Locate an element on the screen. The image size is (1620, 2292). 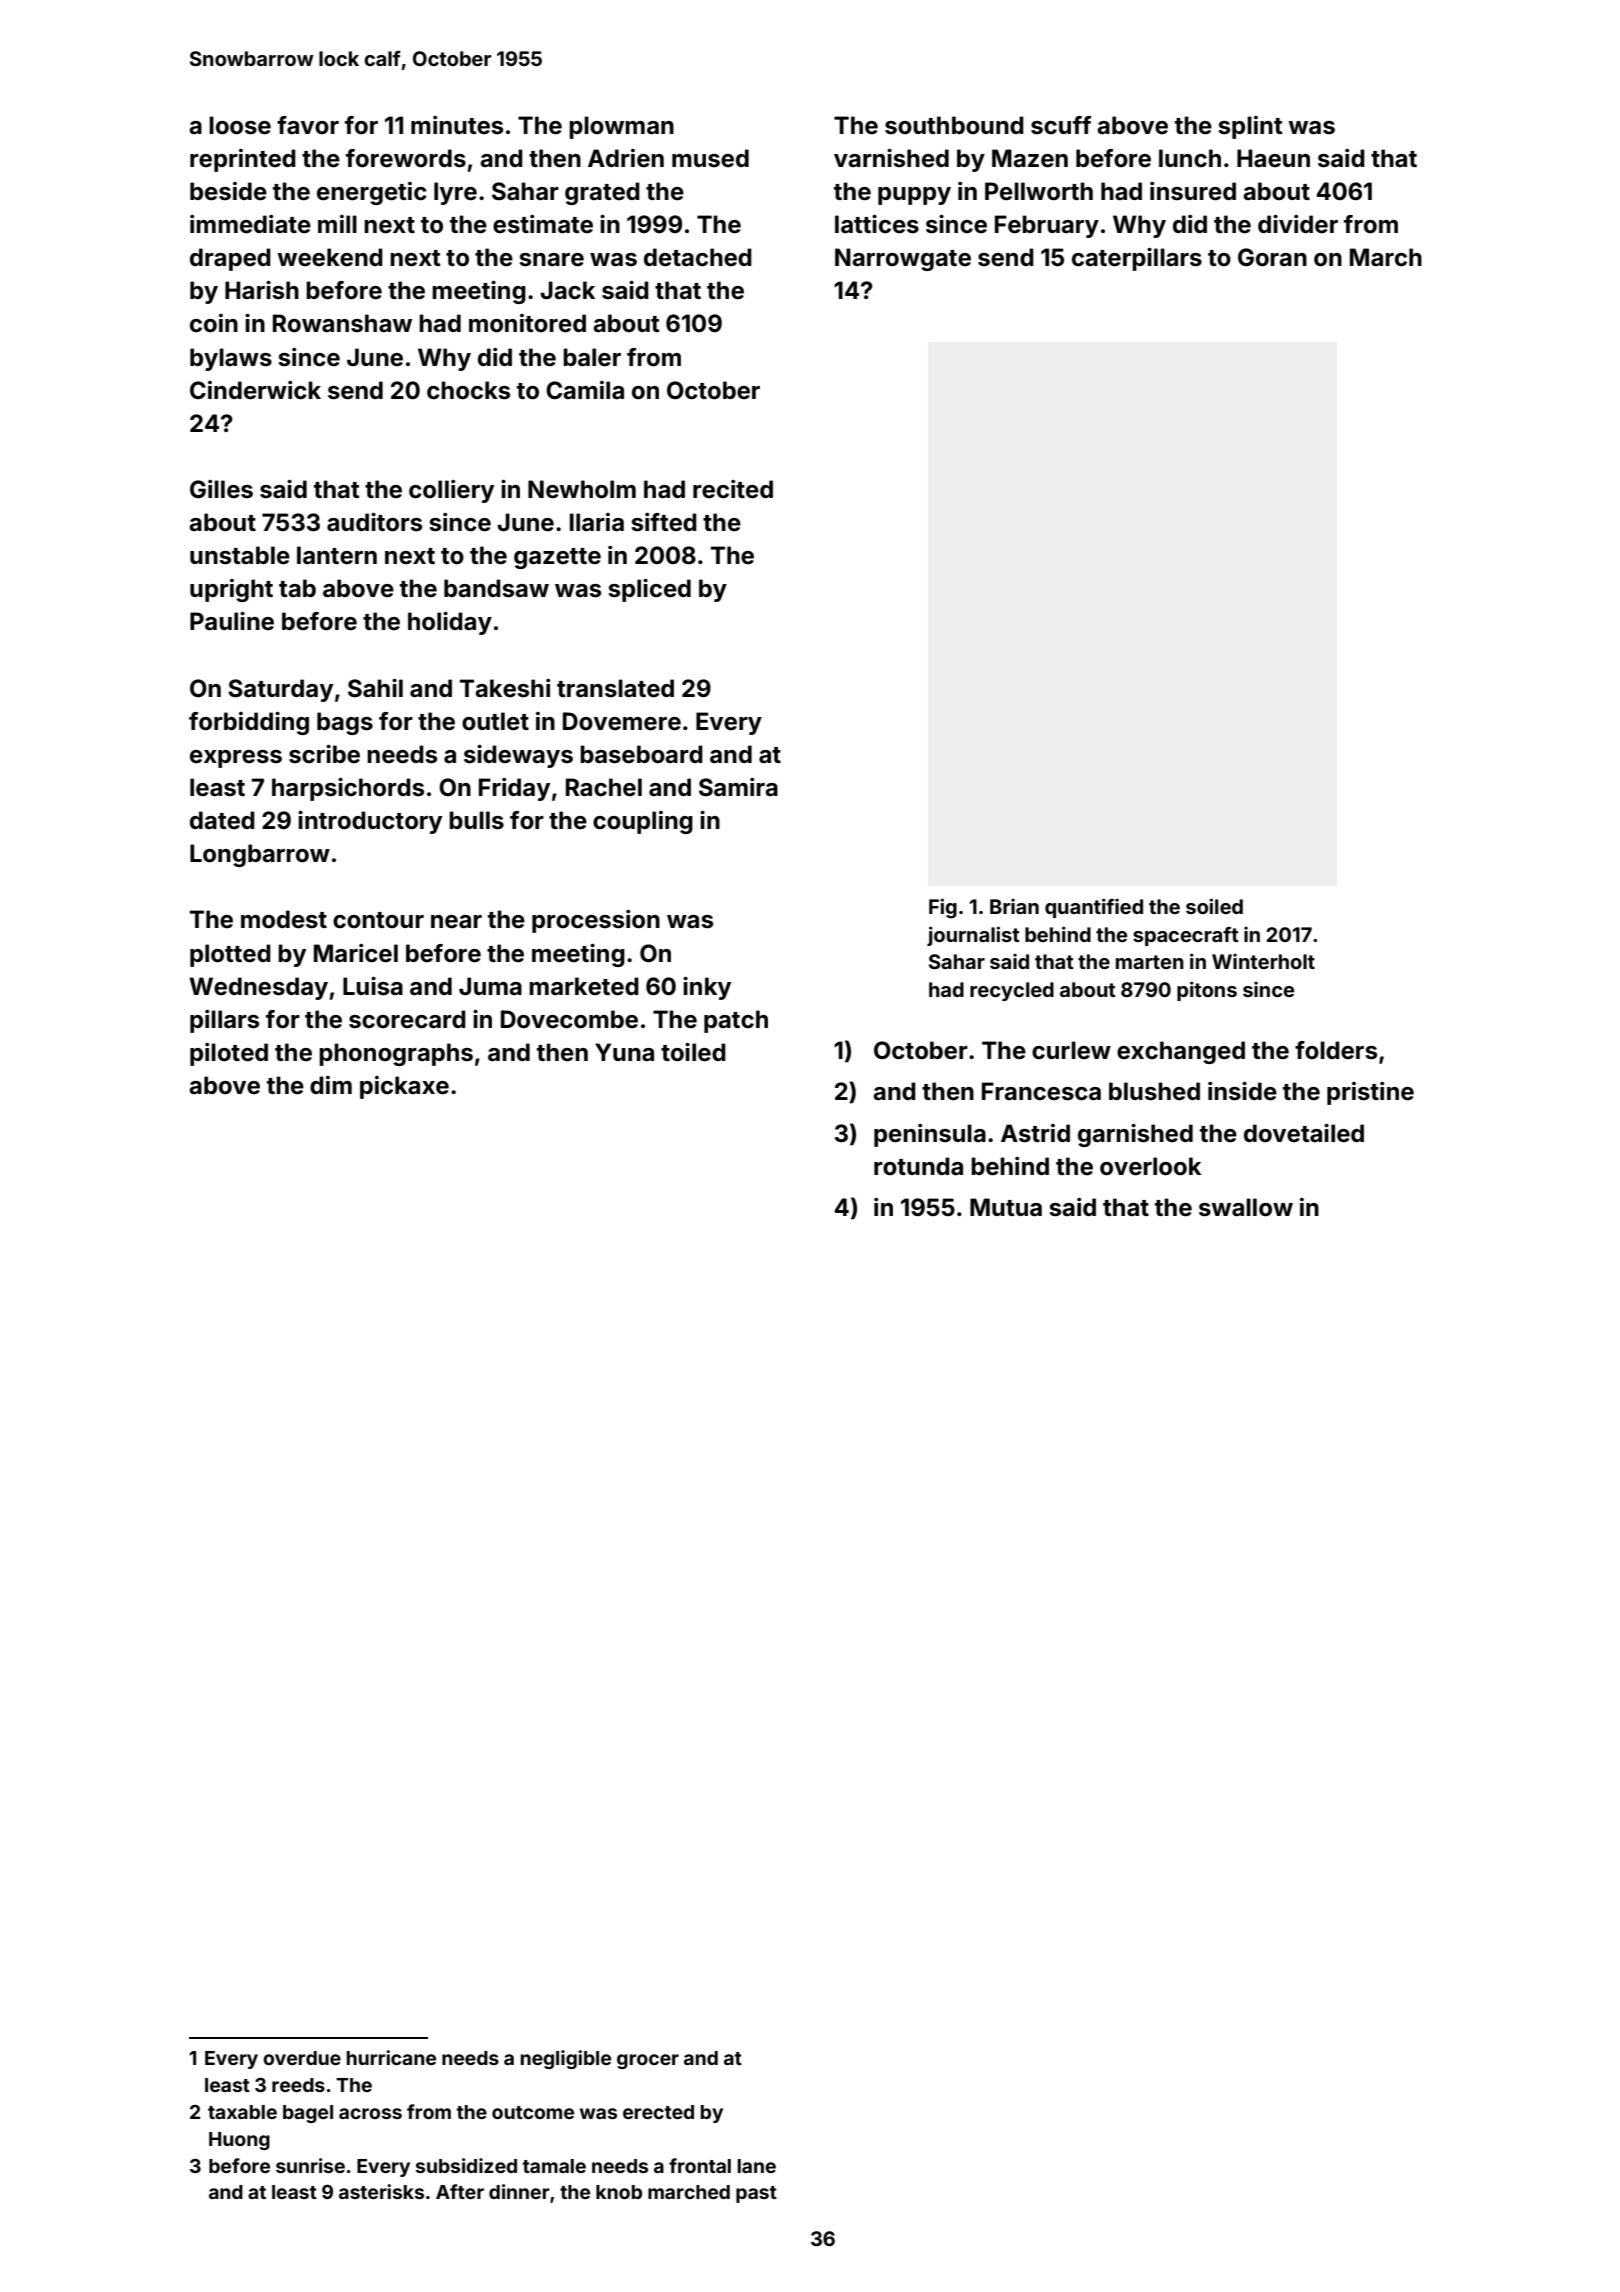
insured is located at coordinates (1193, 191).
